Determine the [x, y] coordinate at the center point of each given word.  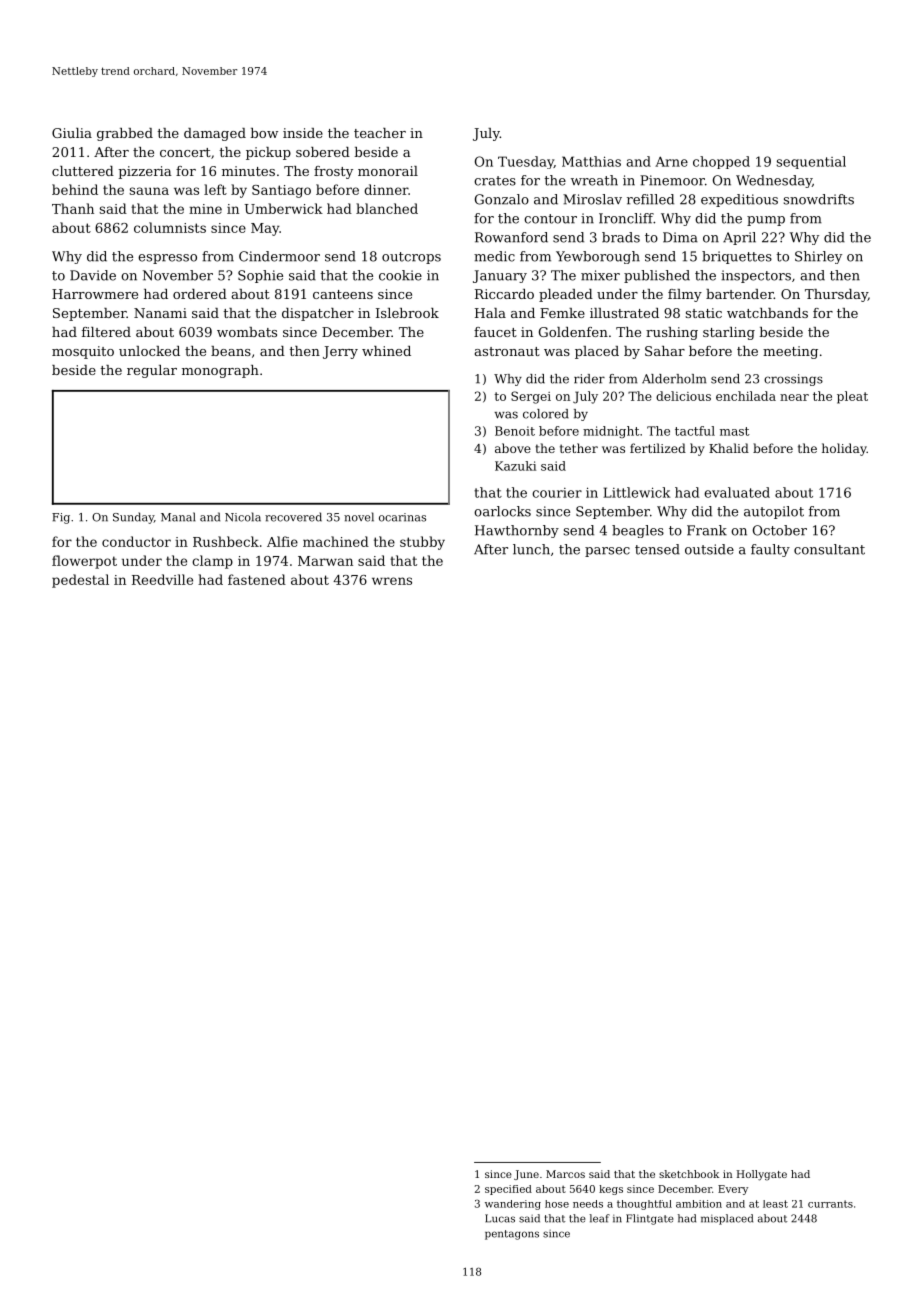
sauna [149, 191]
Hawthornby [517, 531]
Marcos [565, 1174]
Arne [671, 161]
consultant [829, 549]
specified [508, 1190]
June [526, 1175]
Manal [178, 517]
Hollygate [762, 1175]
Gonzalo [502, 199]
